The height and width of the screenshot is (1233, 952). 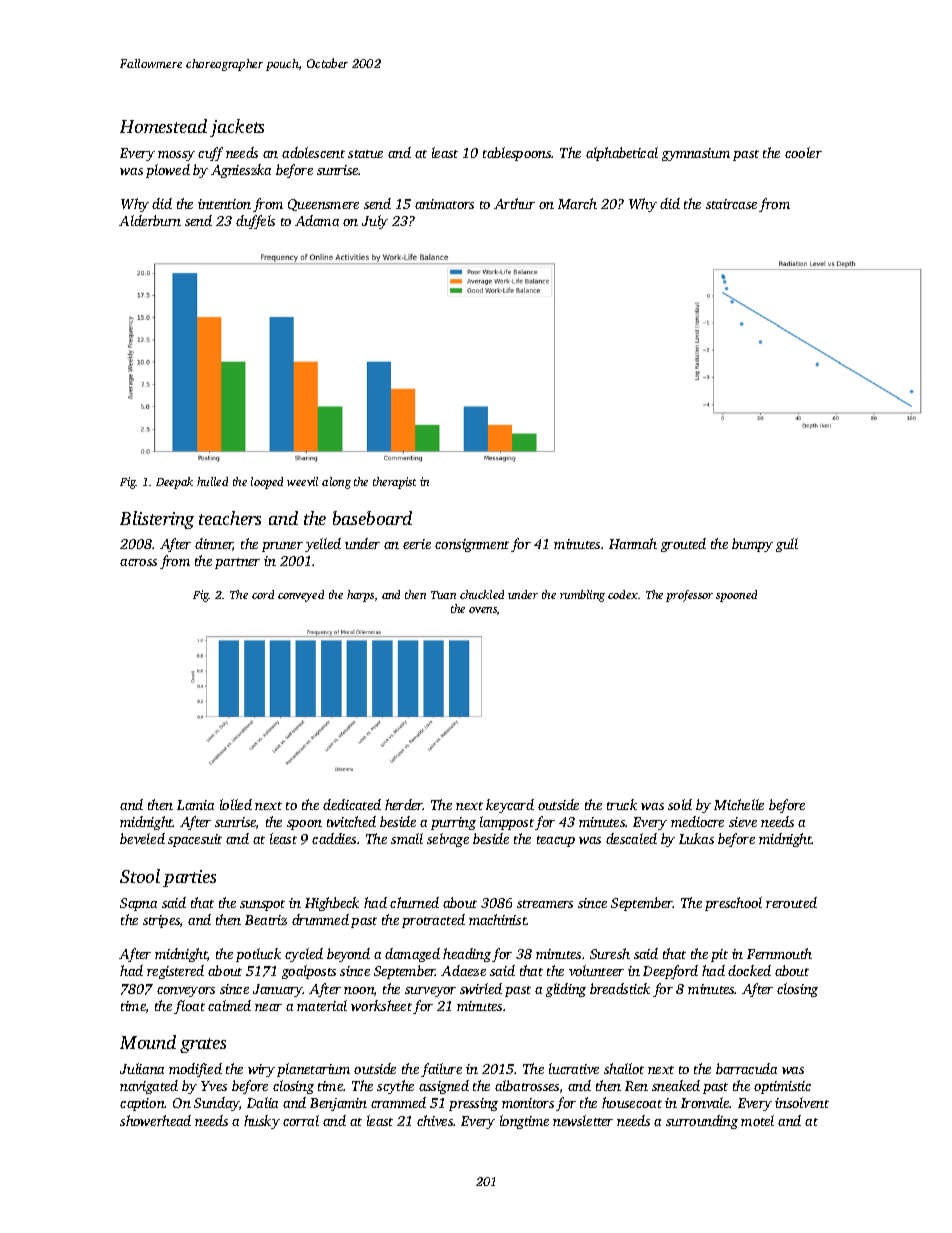 What do you see at coordinates (212, 481) in the screenshot?
I see `hulled` at bounding box center [212, 481].
